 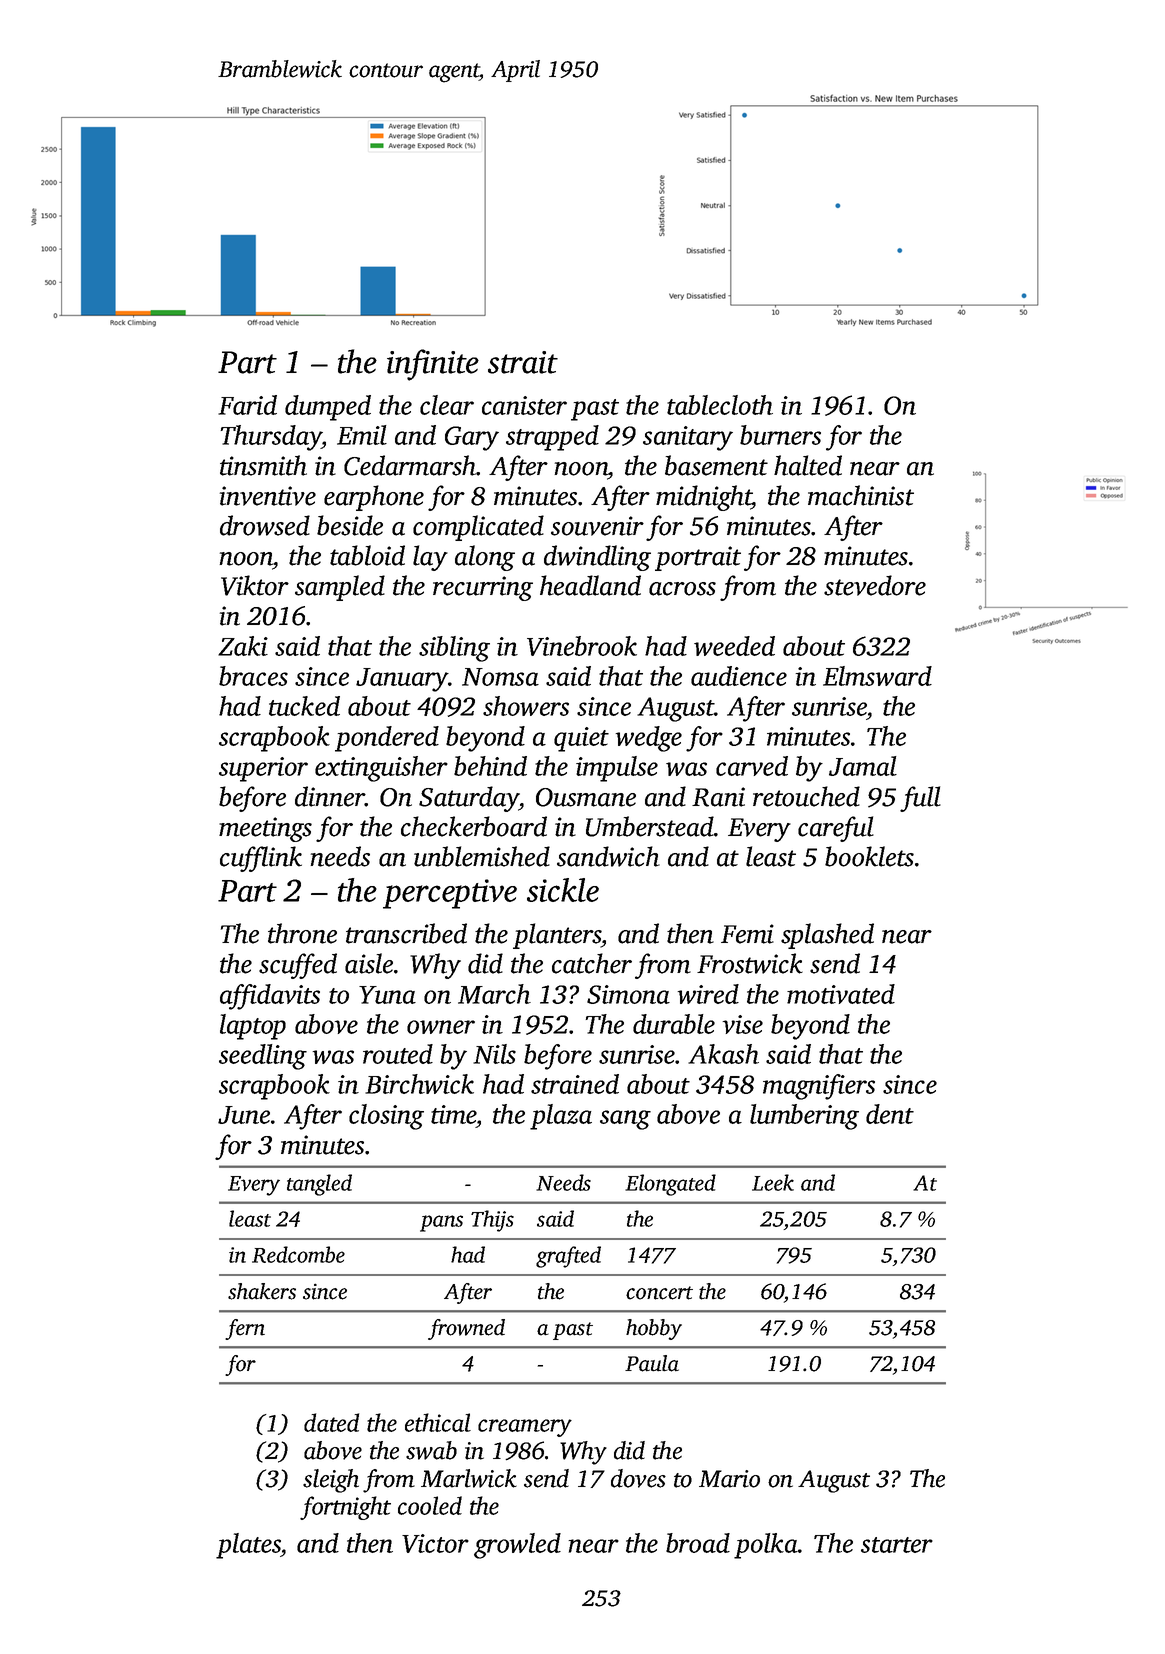 What do you see at coordinates (875, 585) in the page?
I see `stevedore` at bounding box center [875, 585].
